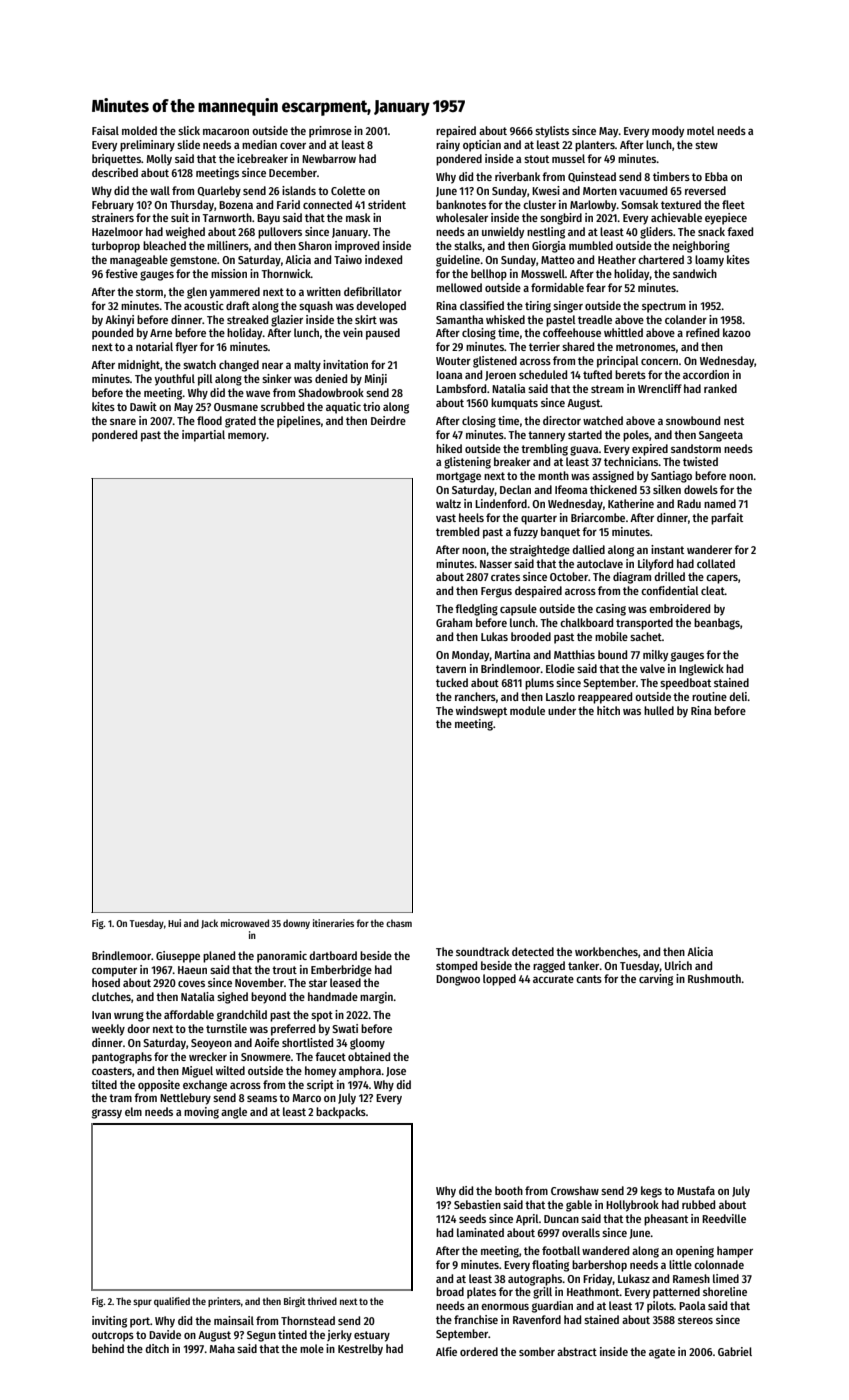 This screenshot has height=1400, width=849. I want to click on macaroon, so click(226, 131).
